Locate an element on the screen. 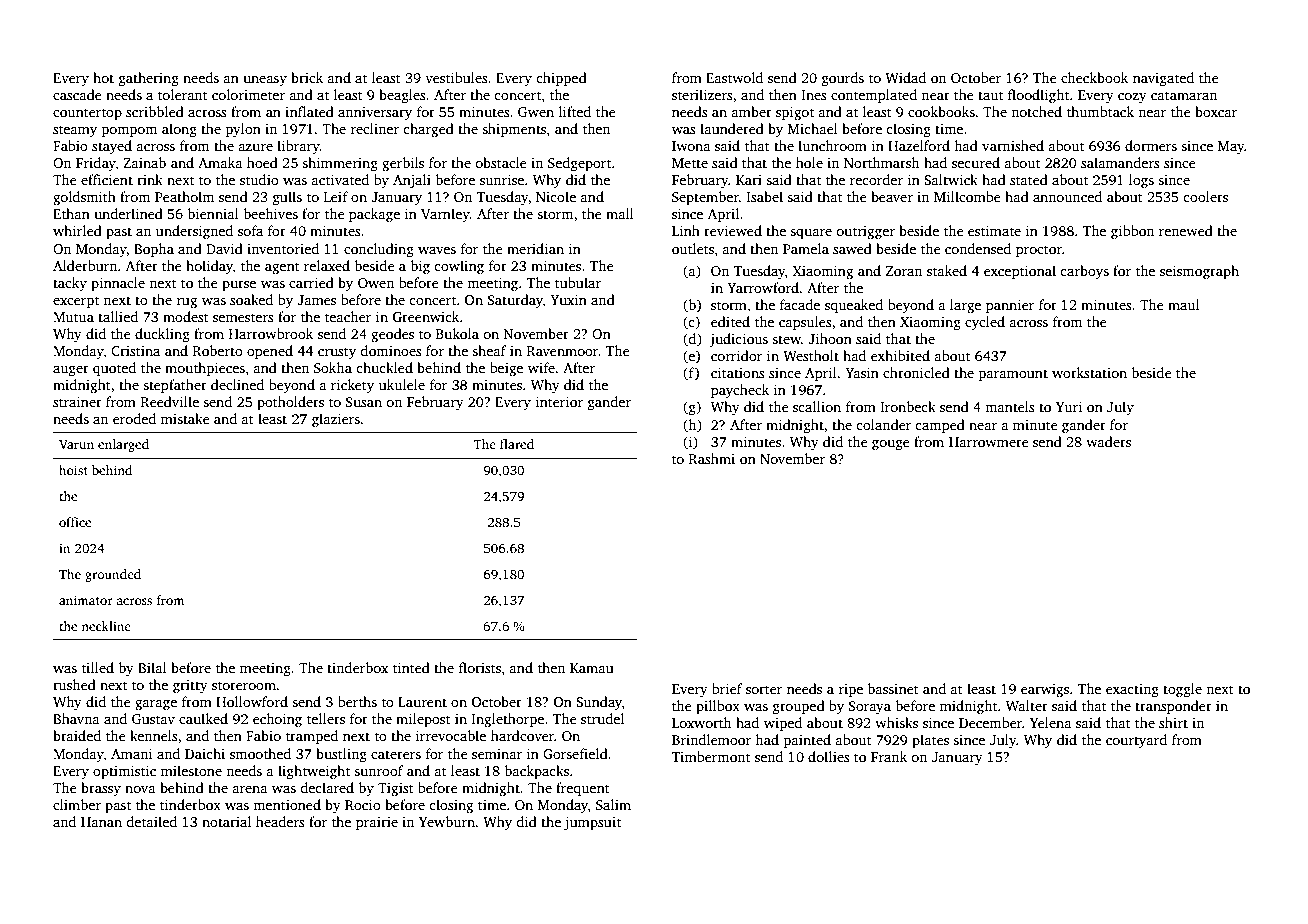 Image resolution: width=1308 pixels, height=924 pixels. Eastwold is located at coordinates (734, 77).
